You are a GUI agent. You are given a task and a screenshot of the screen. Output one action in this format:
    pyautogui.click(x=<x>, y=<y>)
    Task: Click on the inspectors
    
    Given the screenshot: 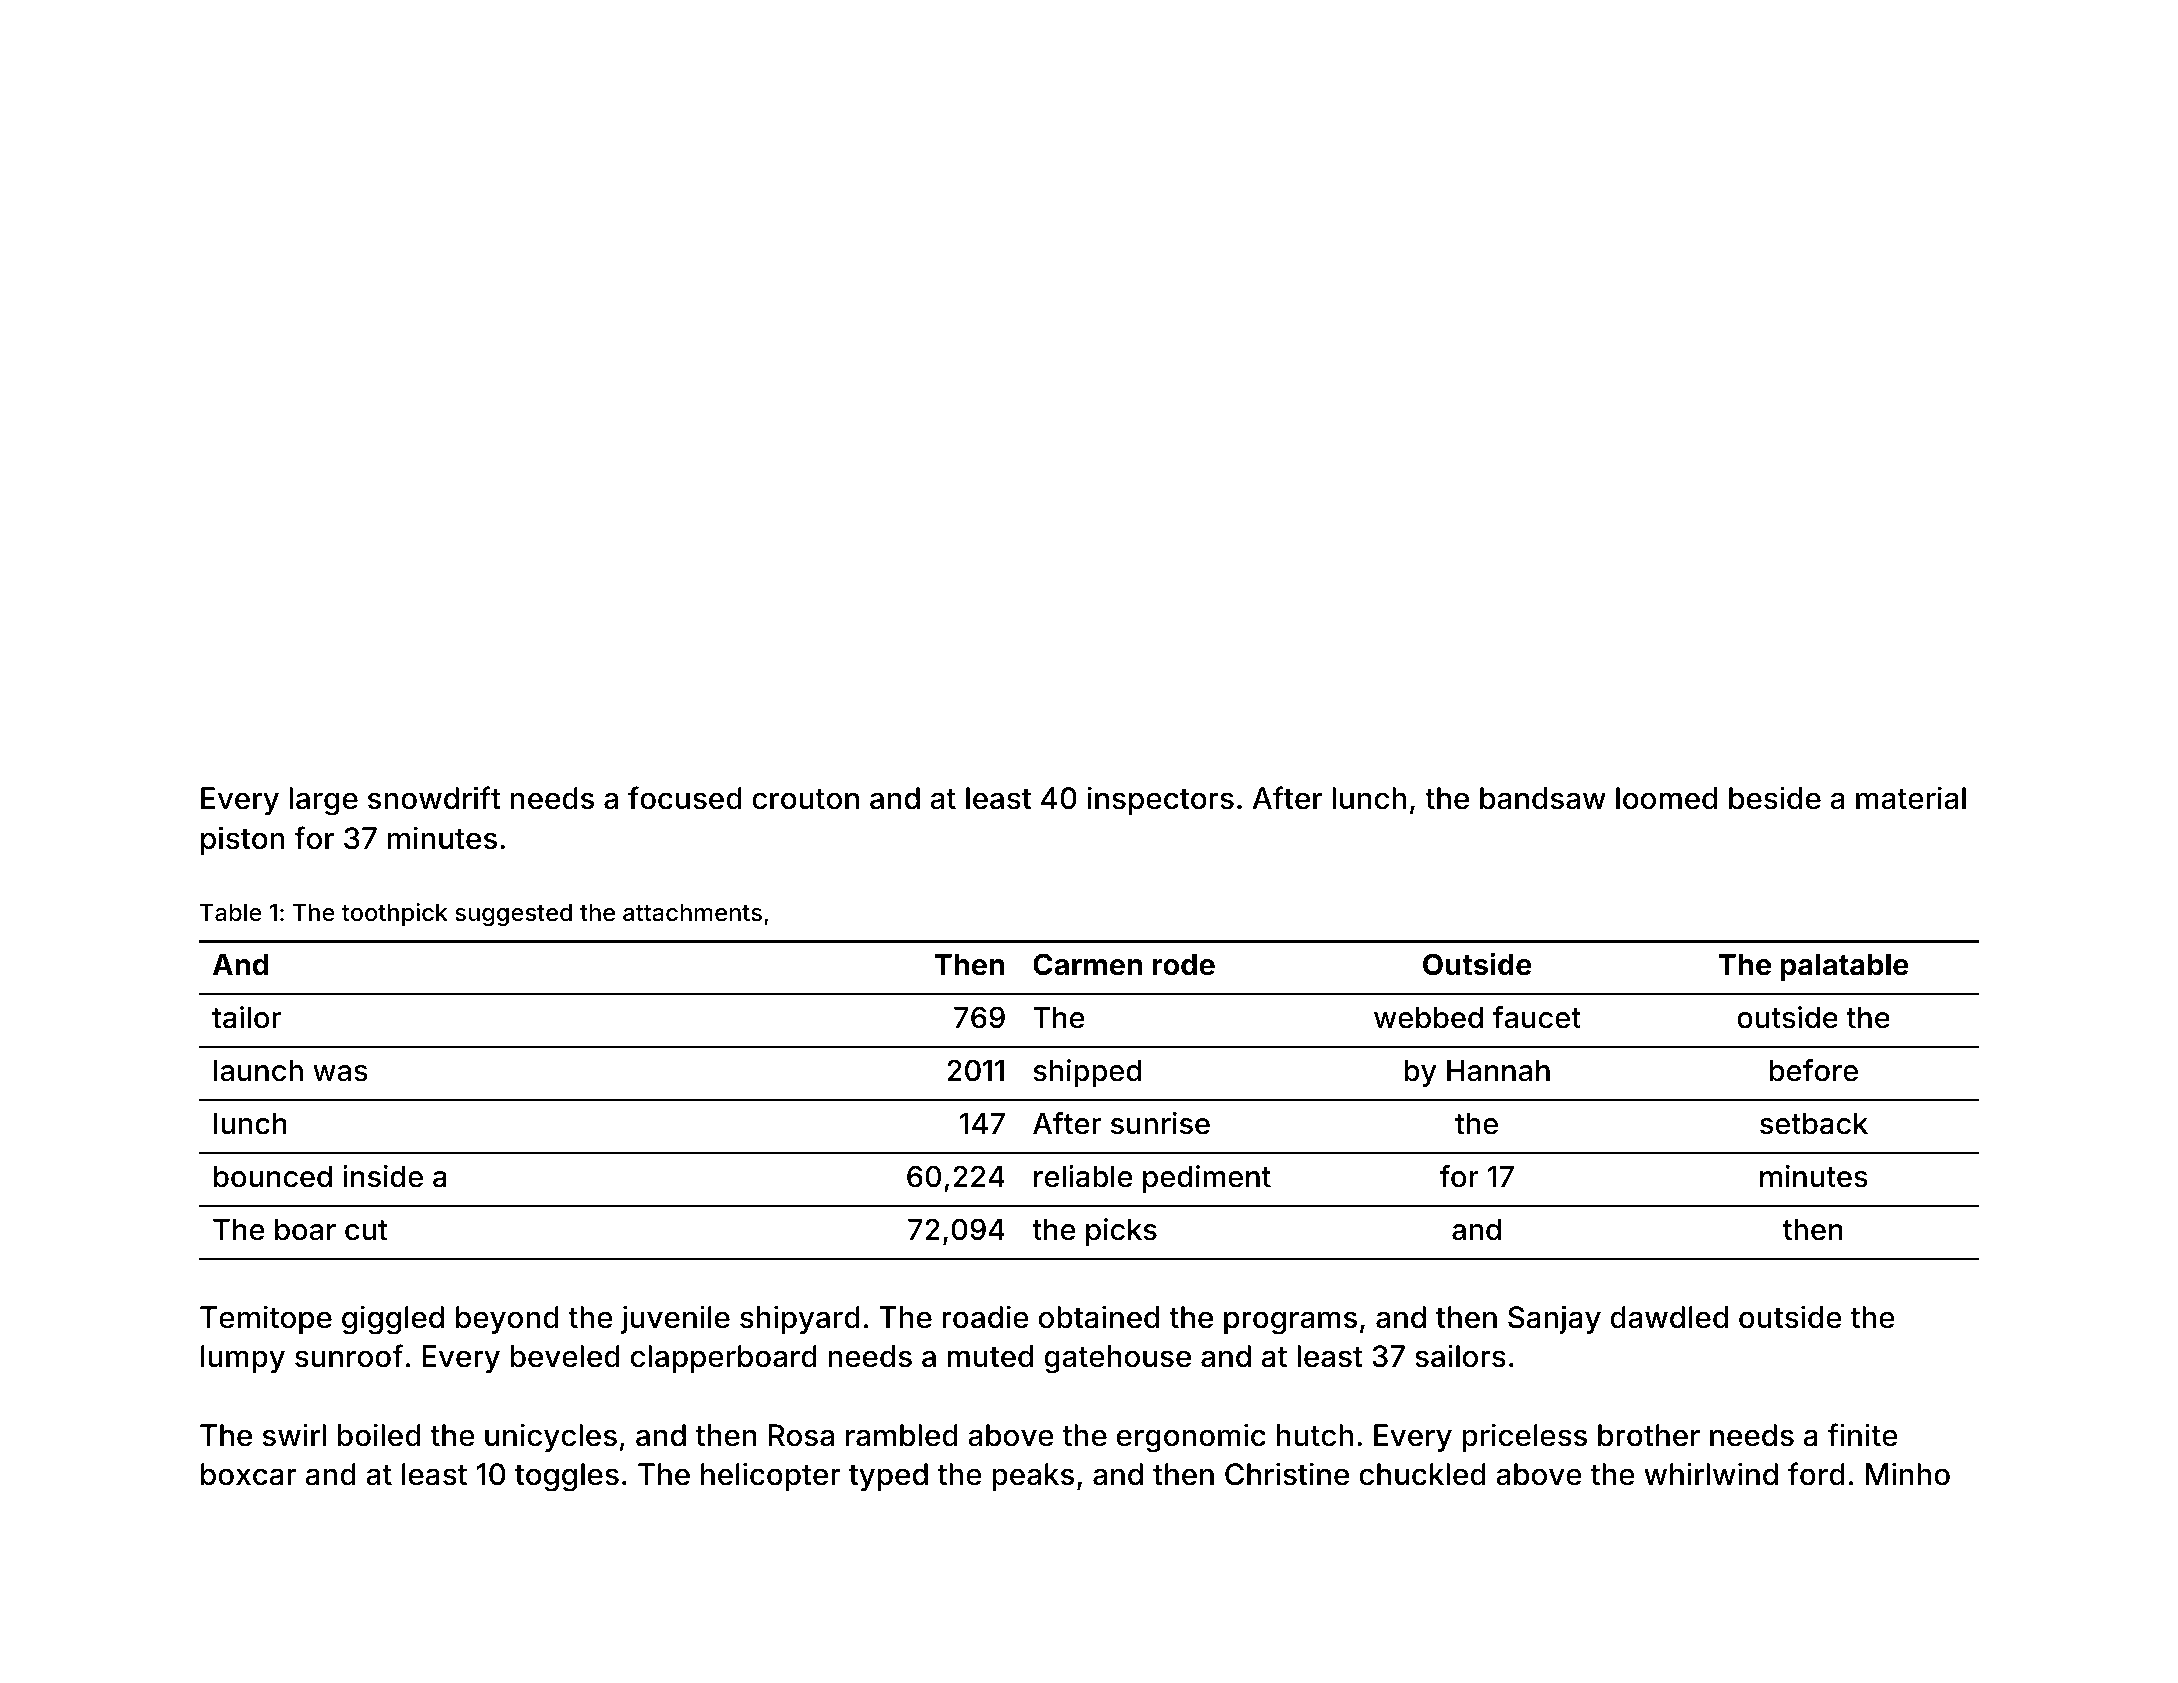 What is the action you would take?
    pyautogui.click(x=1161, y=800)
